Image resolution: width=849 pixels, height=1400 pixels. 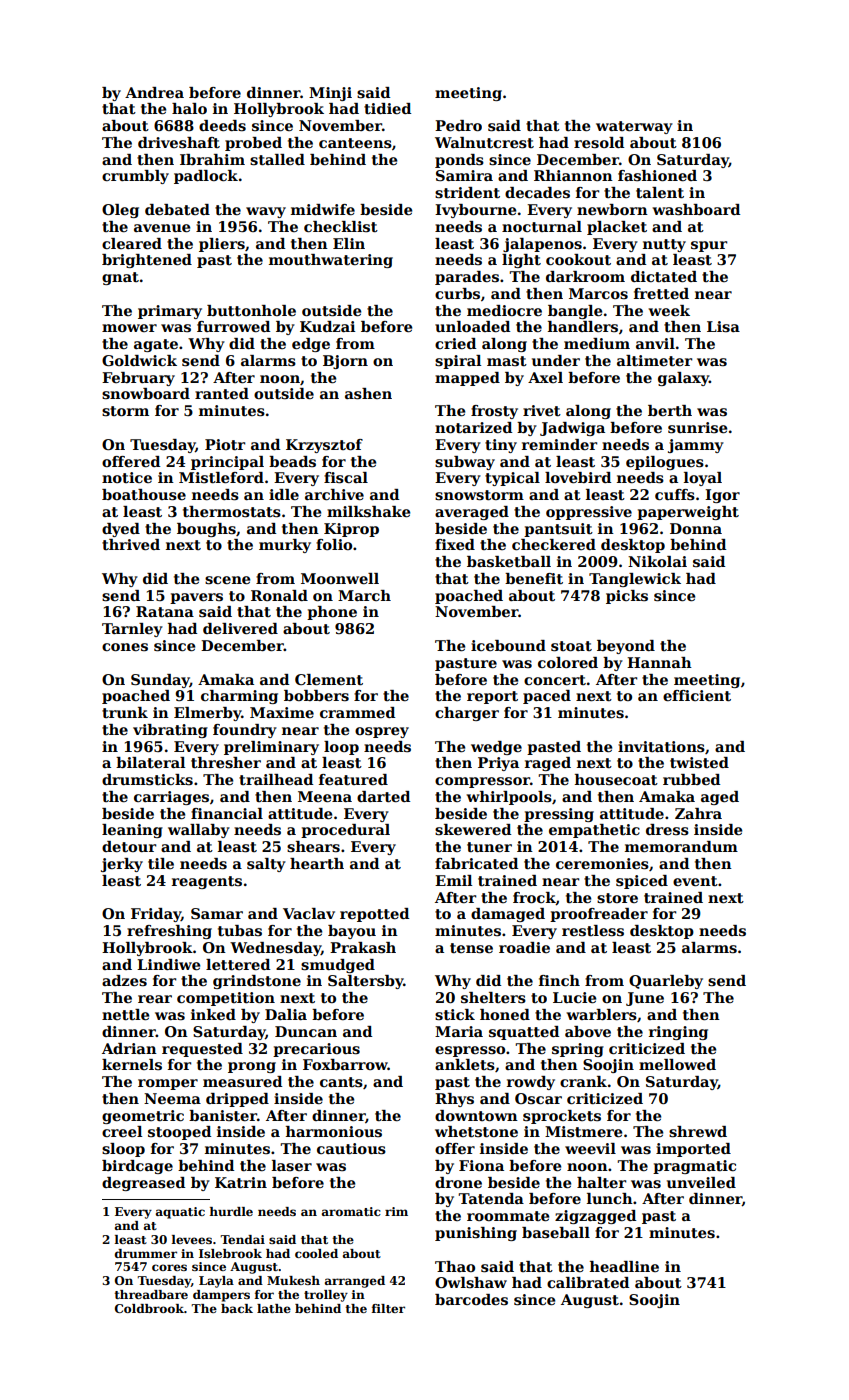 I want to click on sunrise, so click(x=697, y=428).
